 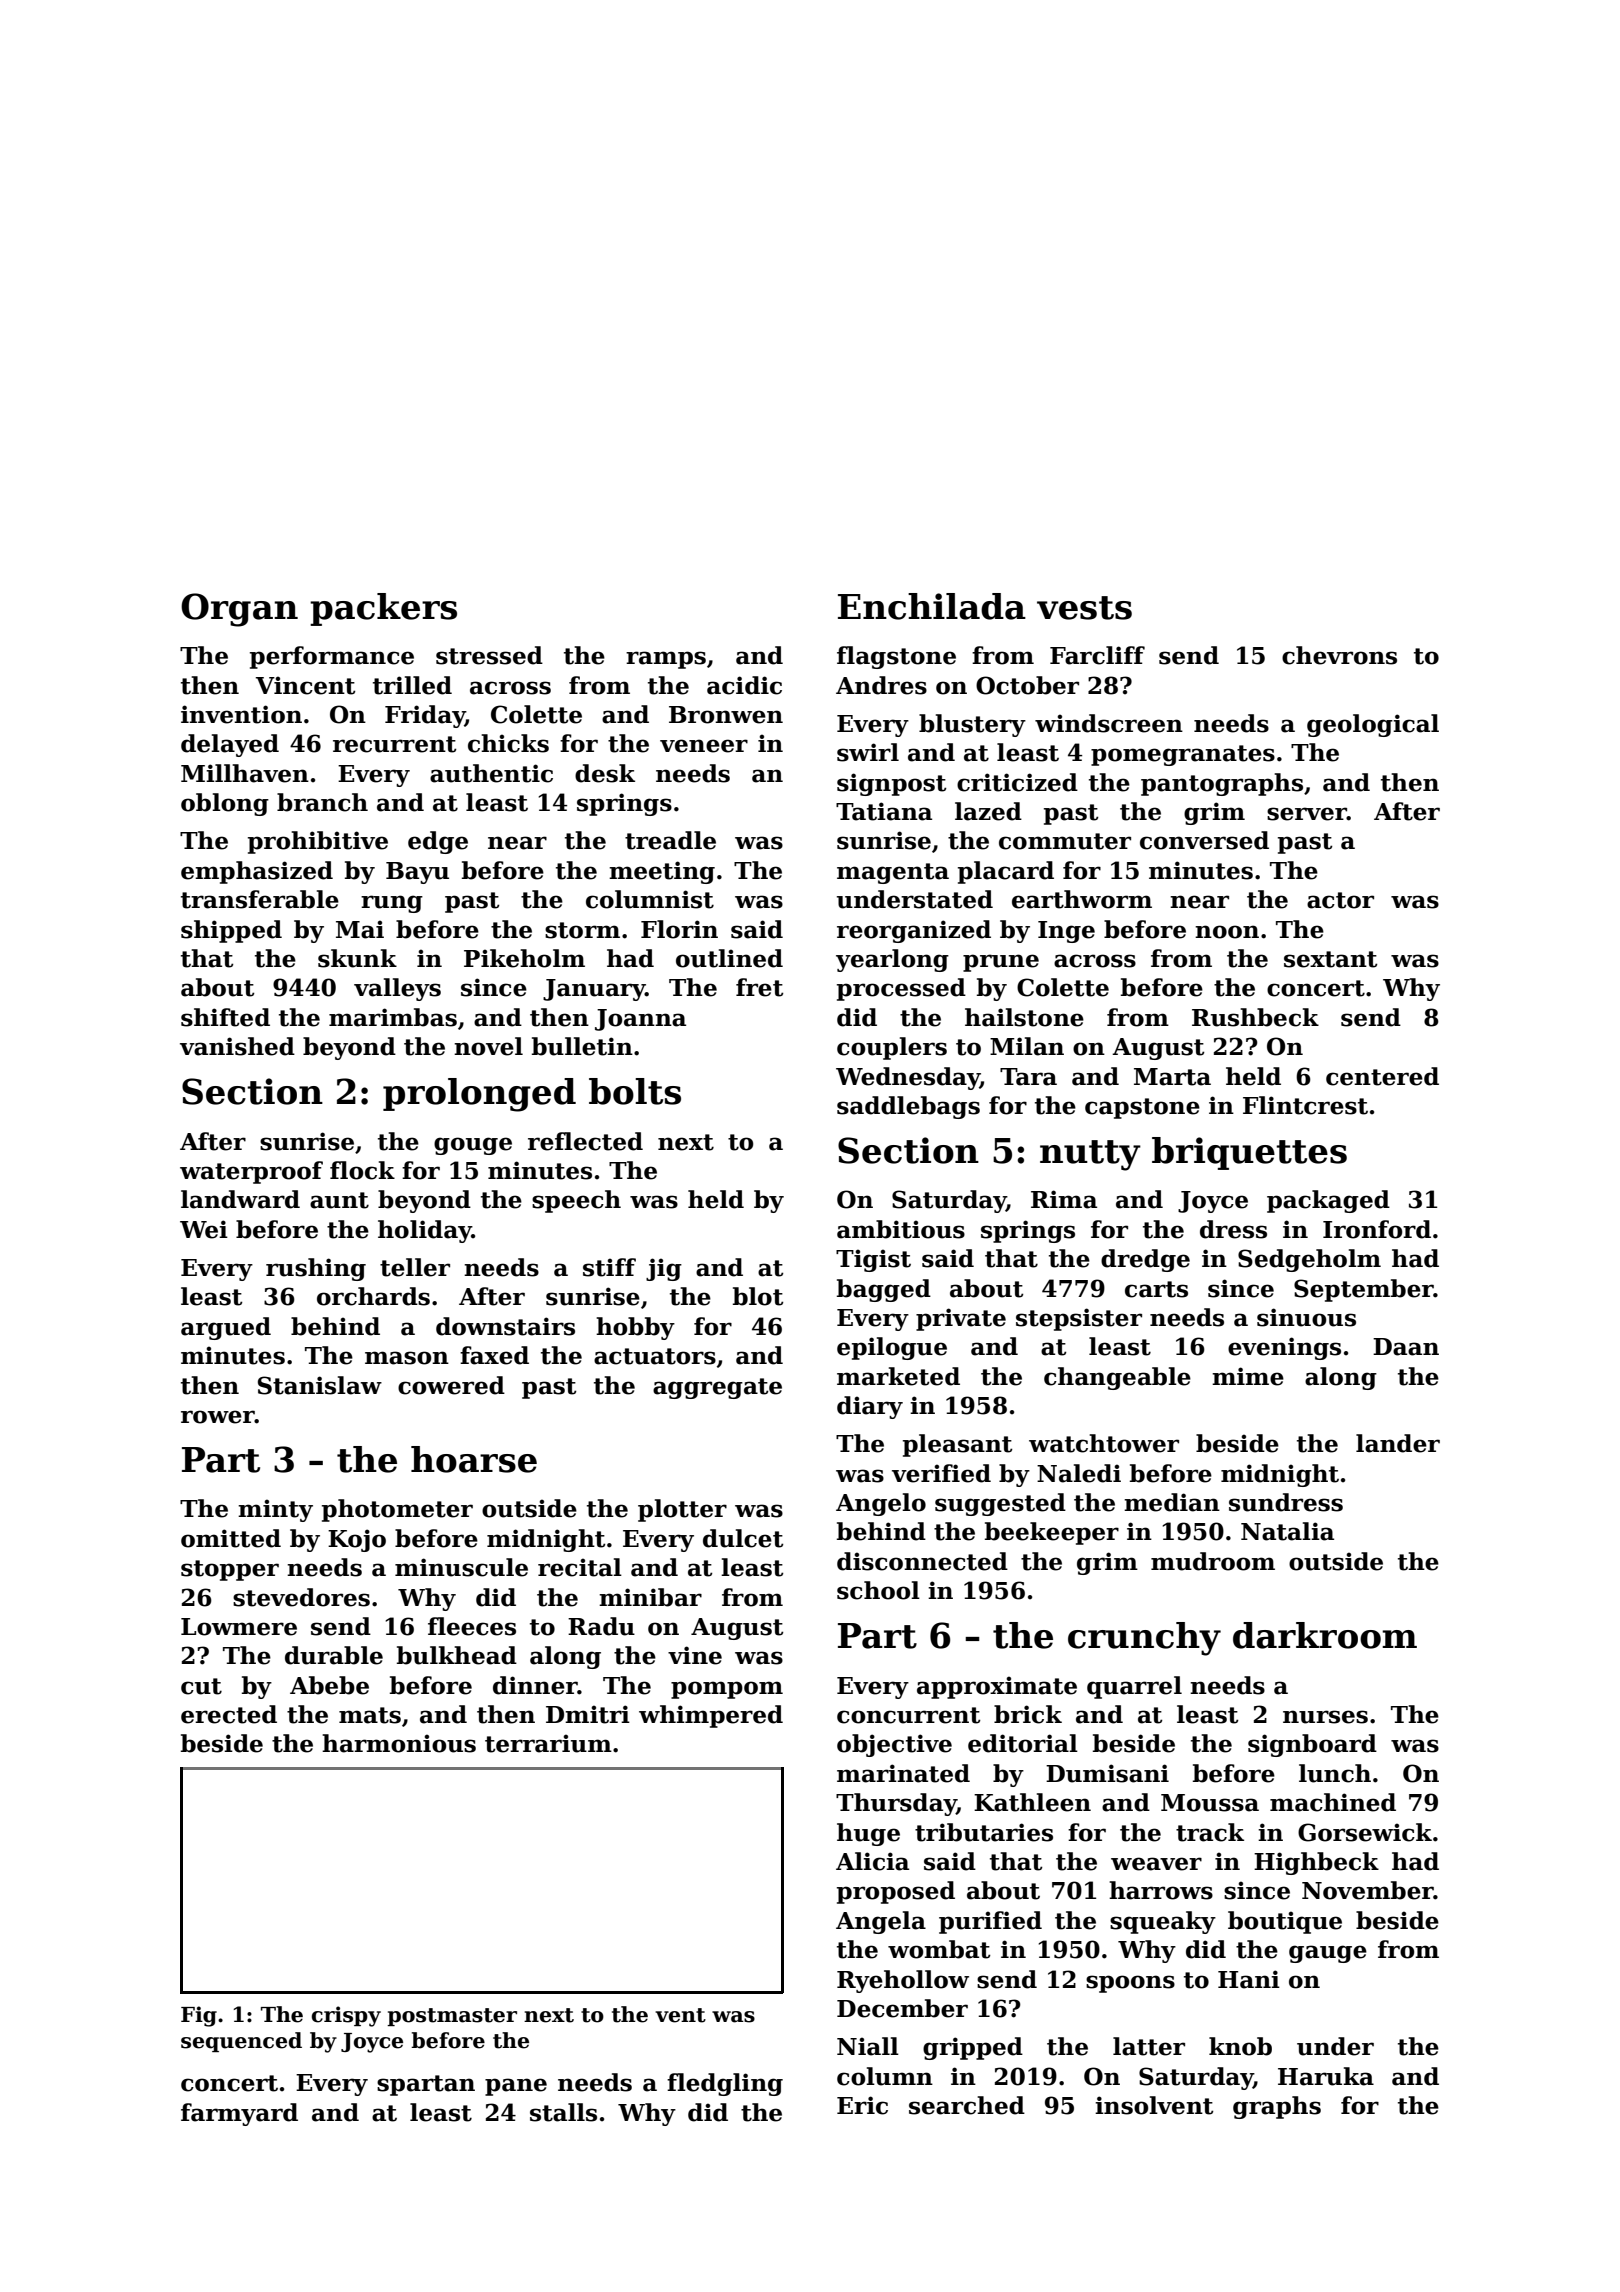 What do you see at coordinates (204, 1229) in the screenshot?
I see `Wei` at bounding box center [204, 1229].
